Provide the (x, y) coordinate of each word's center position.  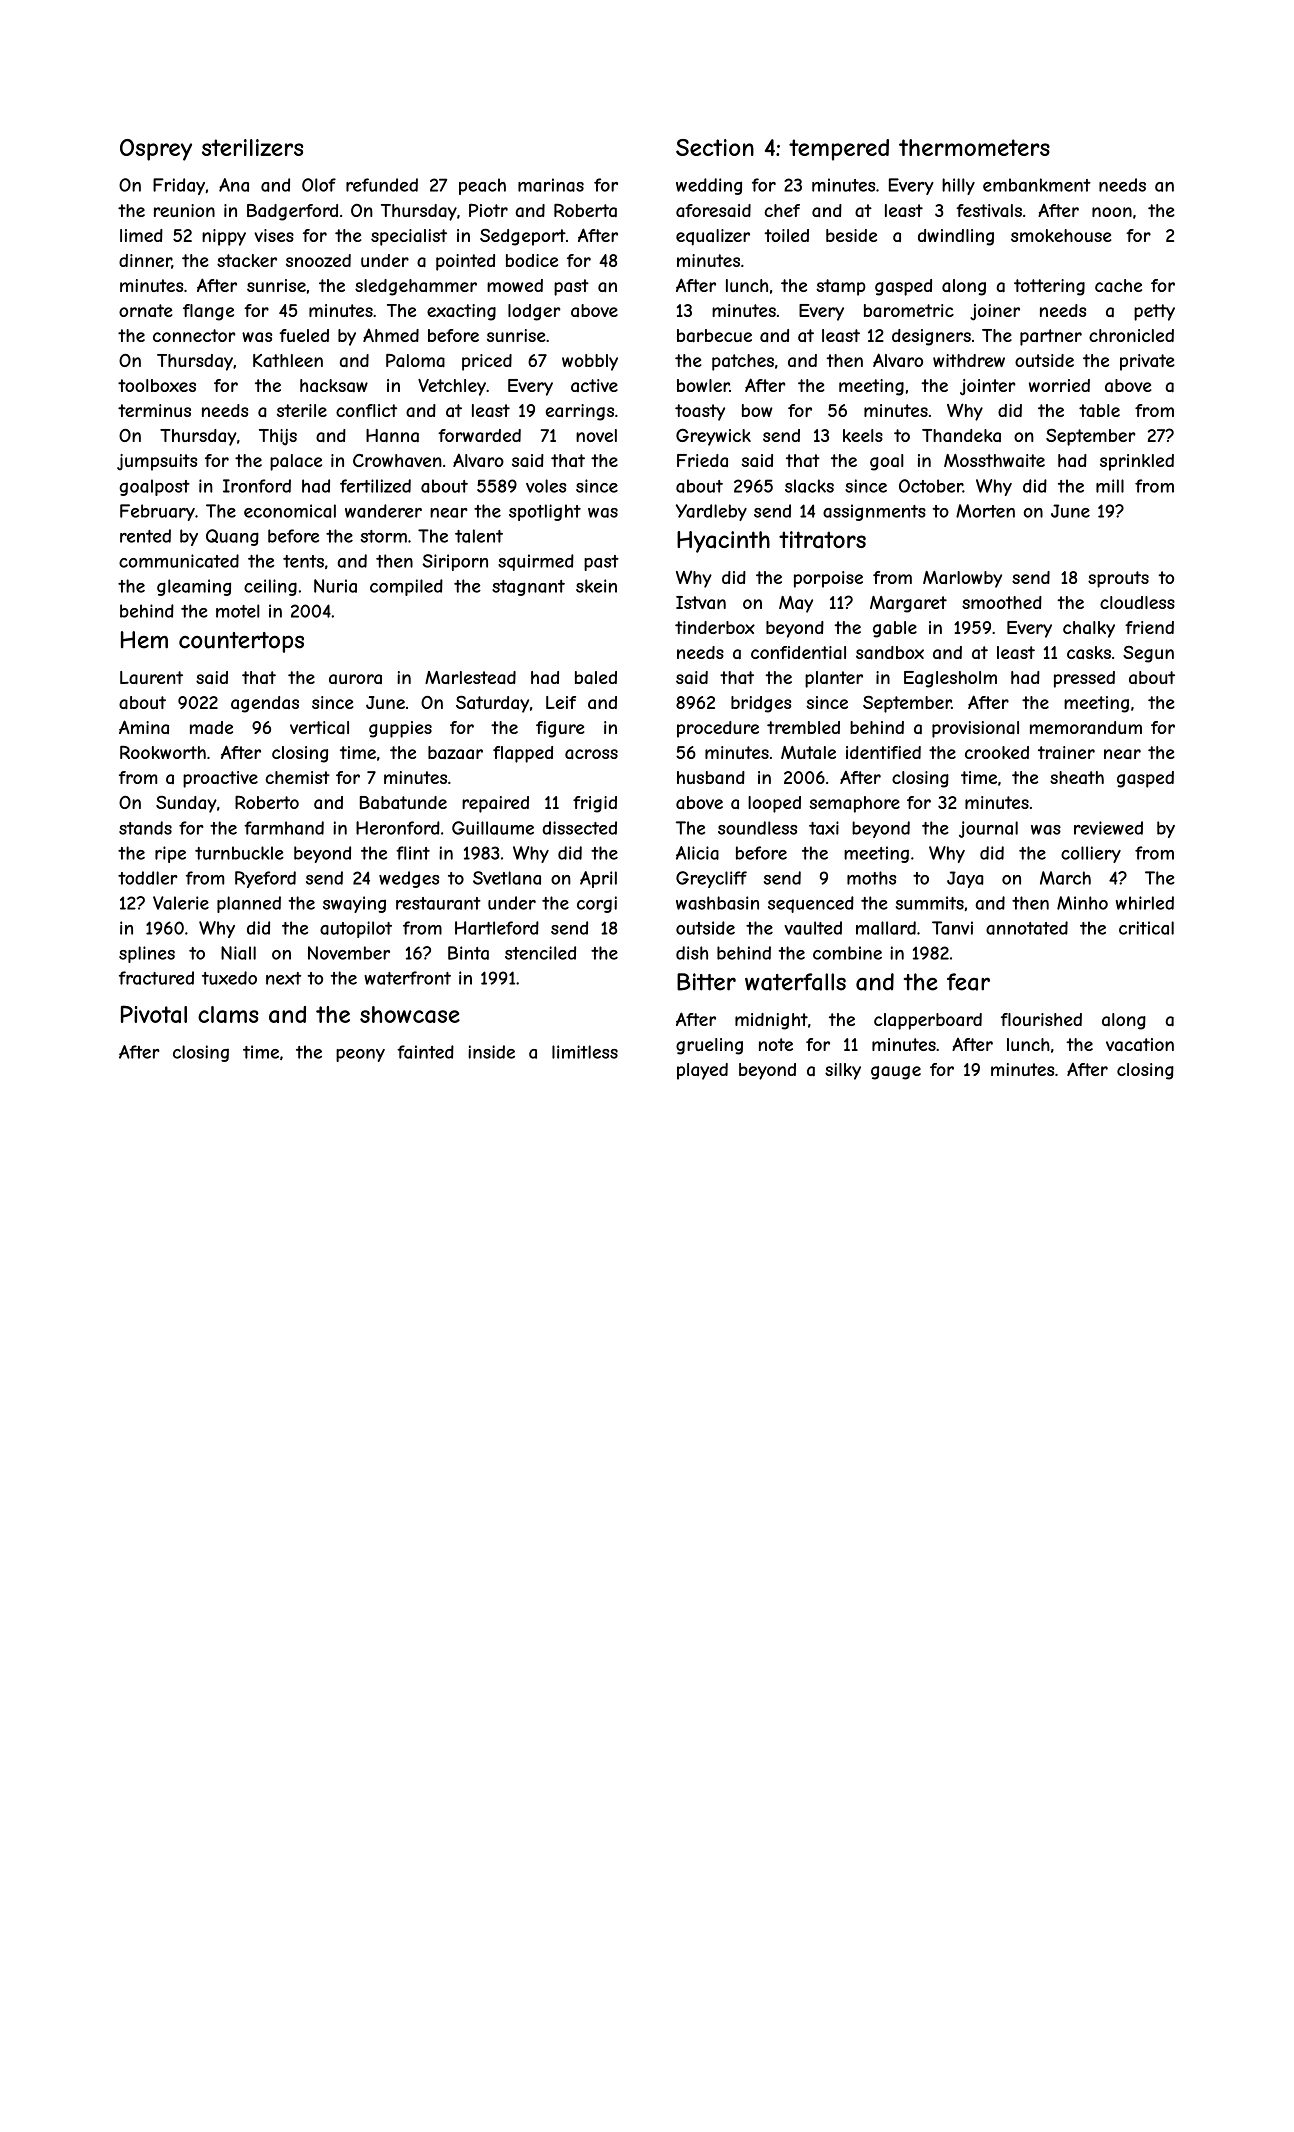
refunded (382, 185)
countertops (241, 642)
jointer (988, 387)
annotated (1027, 928)
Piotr (488, 210)
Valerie (181, 903)
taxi (824, 828)
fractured (156, 978)
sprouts (1118, 579)
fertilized (375, 486)
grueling (709, 1046)
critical (1146, 928)
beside (851, 235)
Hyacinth (723, 542)
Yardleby (711, 512)
